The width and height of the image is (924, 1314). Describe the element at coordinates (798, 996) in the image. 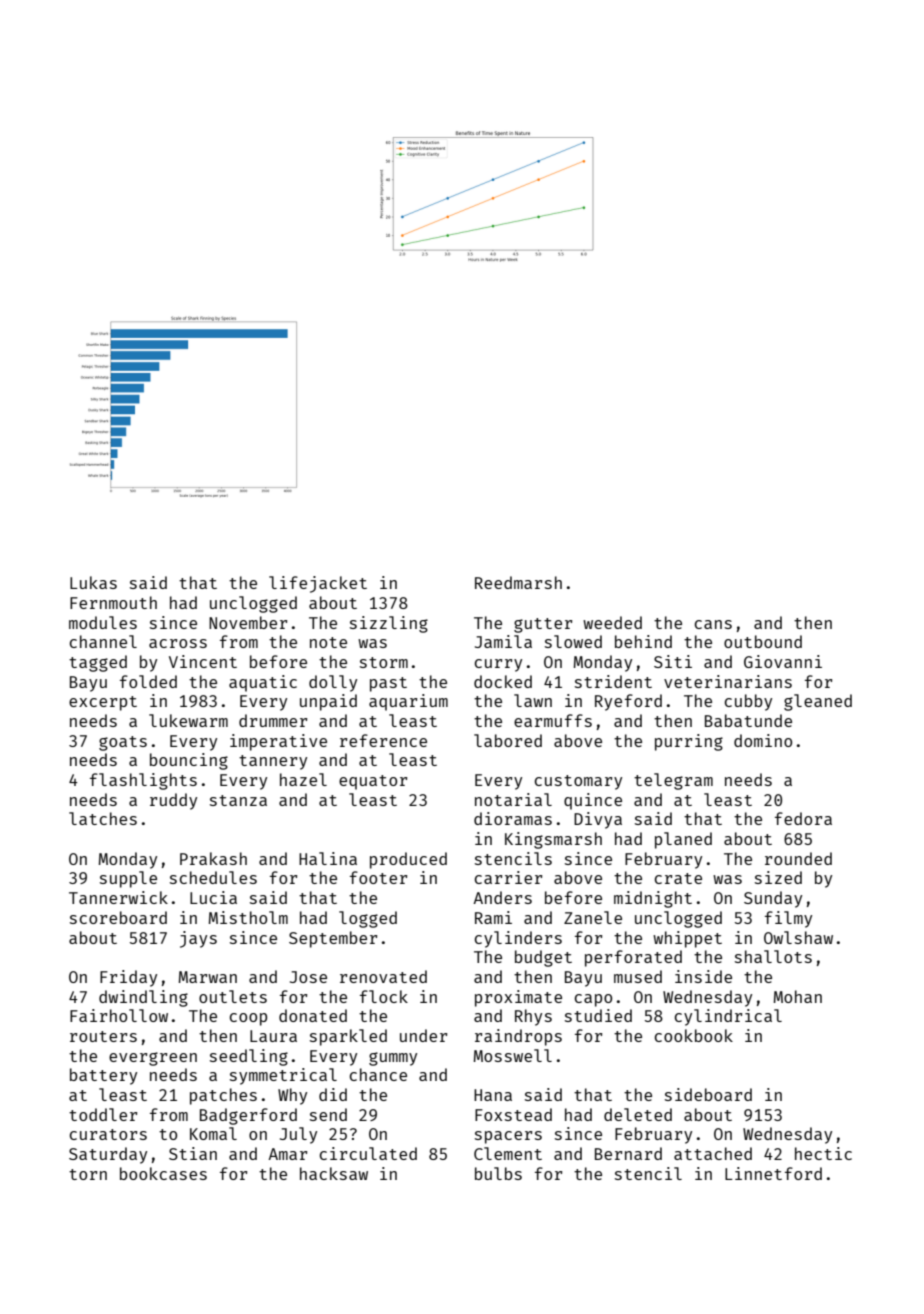

I see `Mohan` at that location.
